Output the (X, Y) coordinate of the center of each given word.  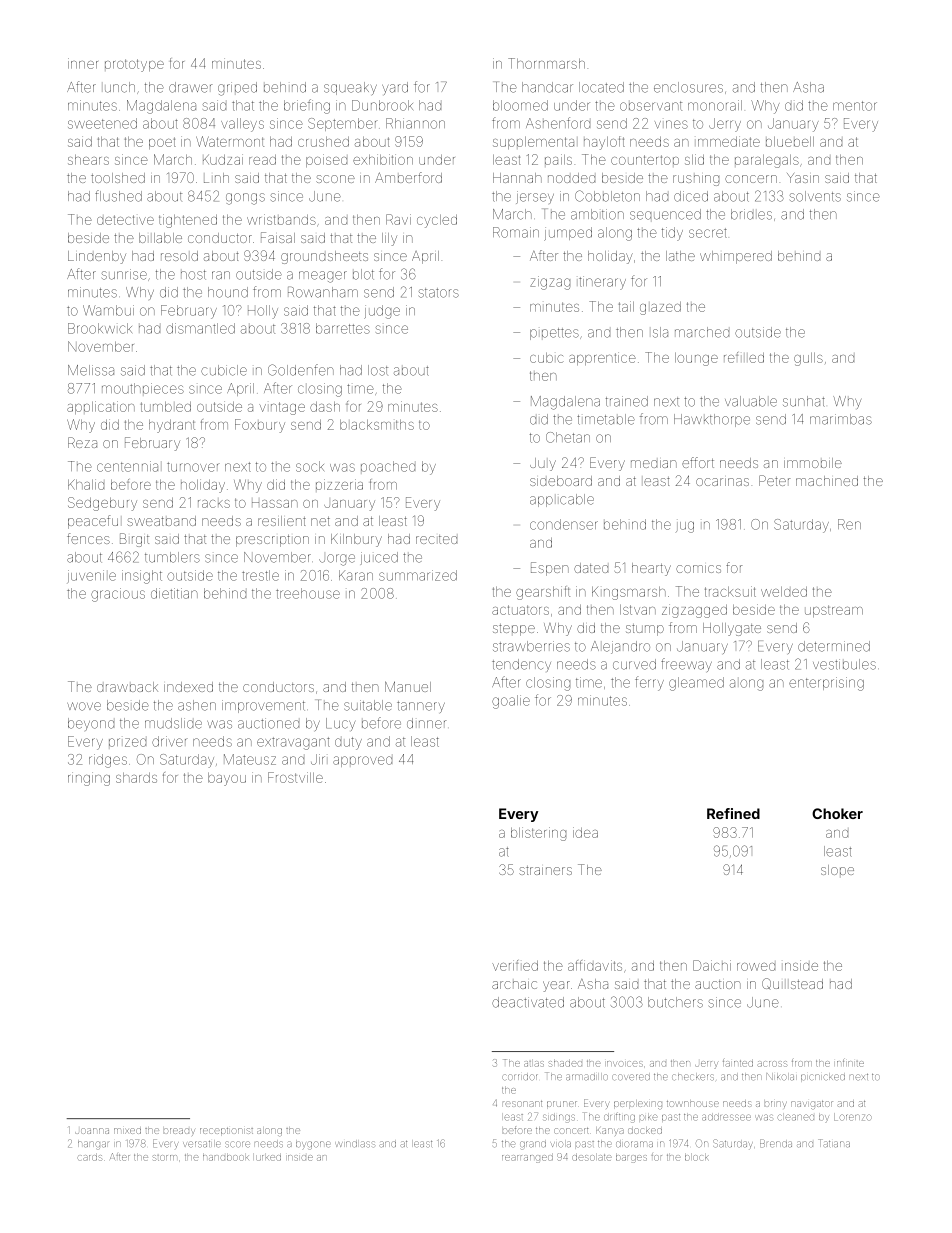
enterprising (826, 684)
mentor (855, 106)
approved (362, 761)
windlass (355, 1144)
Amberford (408, 177)
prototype (134, 65)
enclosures (688, 87)
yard (395, 88)
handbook (226, 1158)
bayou (227, 779)
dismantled (200, 328)
